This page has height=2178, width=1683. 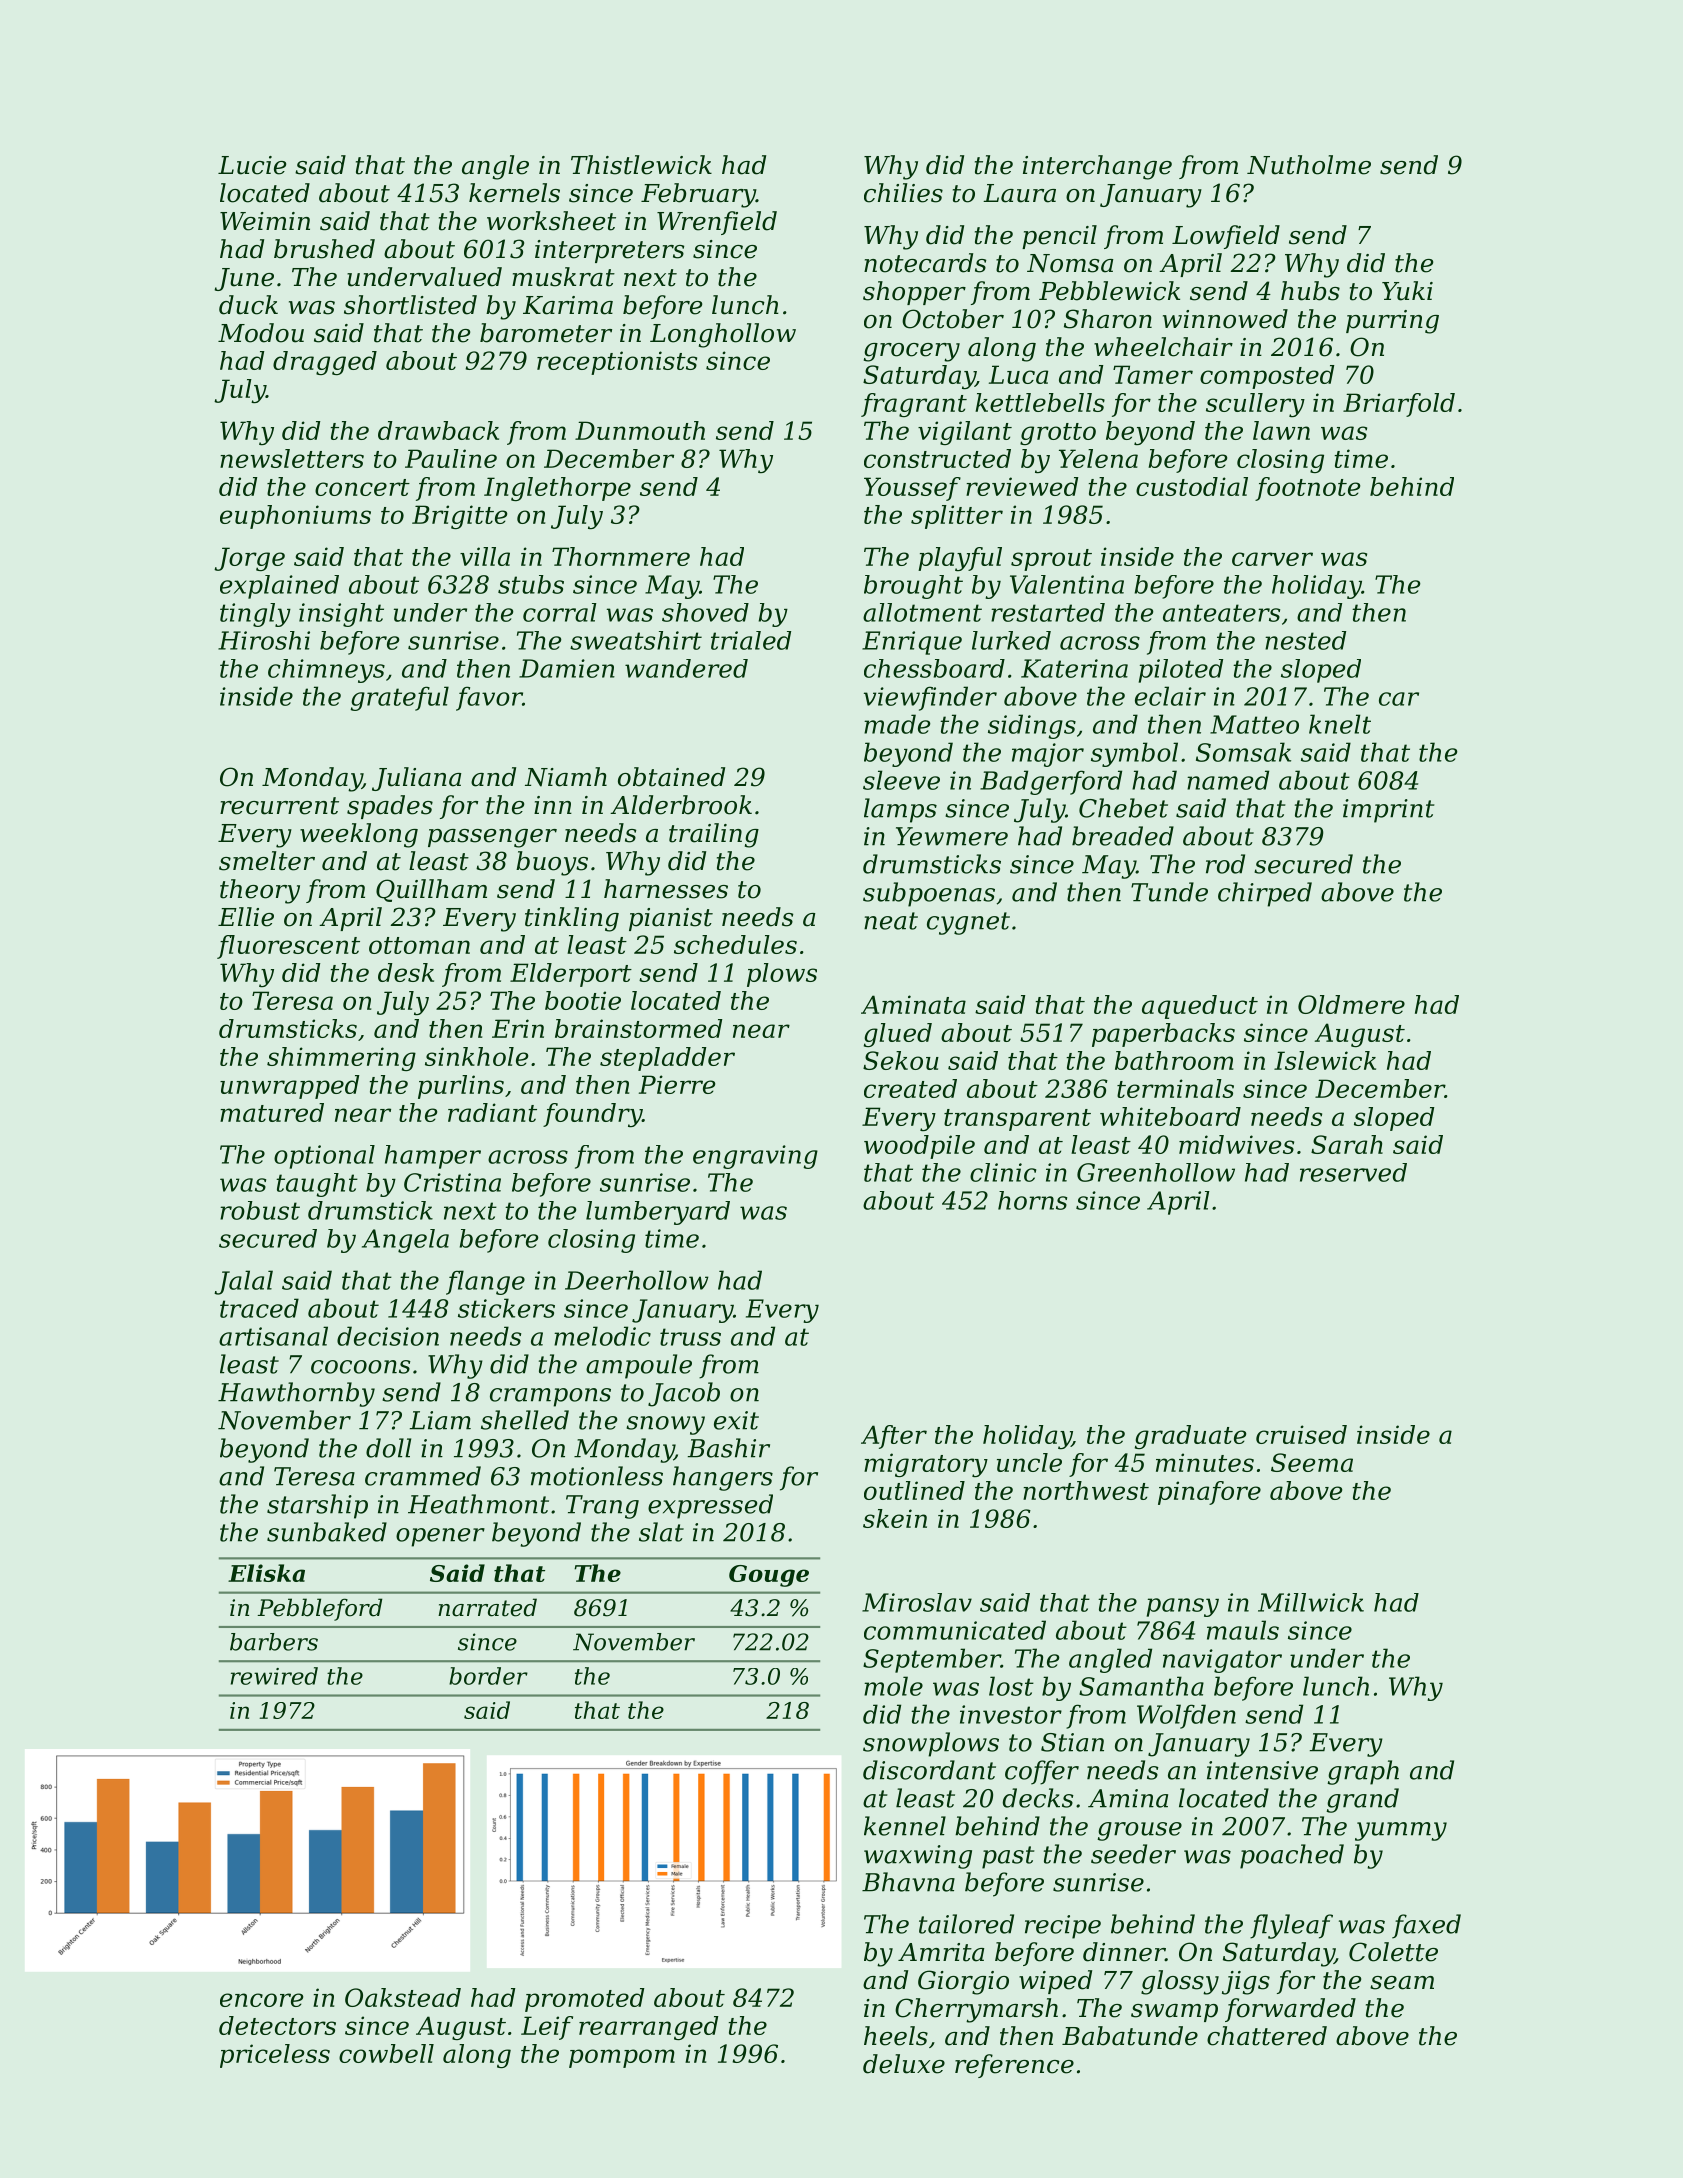 I want to click on kernels, so click(x=514, y=193).
